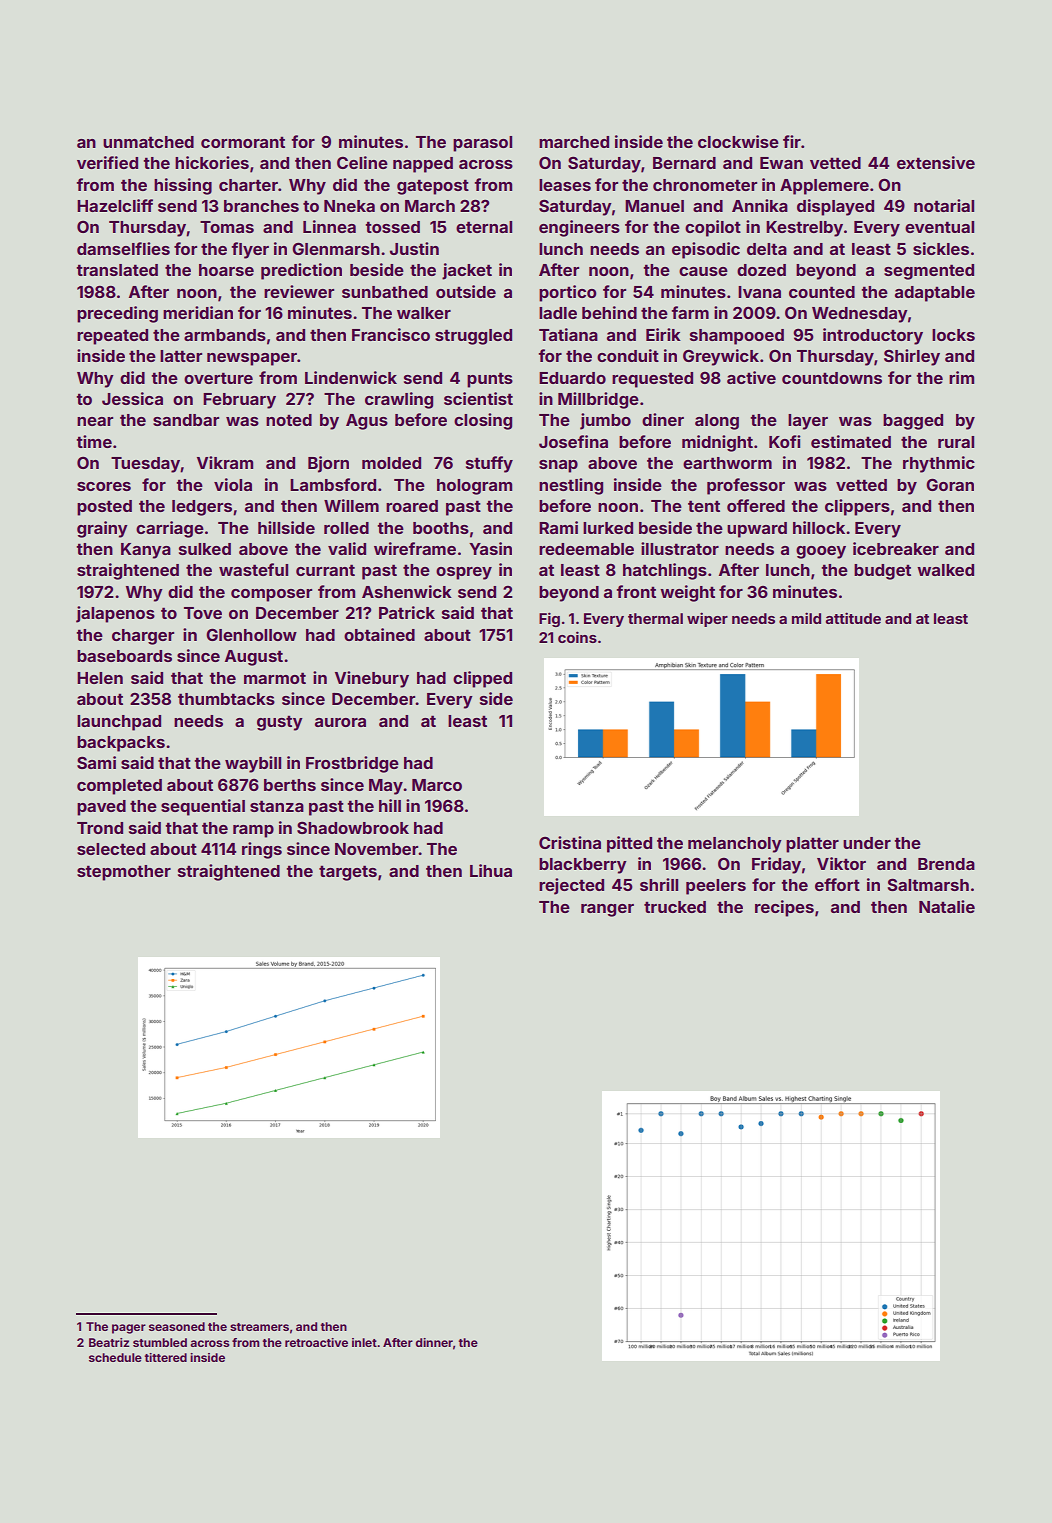 The width and height of the image is (1052, 1523). I want to click on verified, so click(107, 162).
